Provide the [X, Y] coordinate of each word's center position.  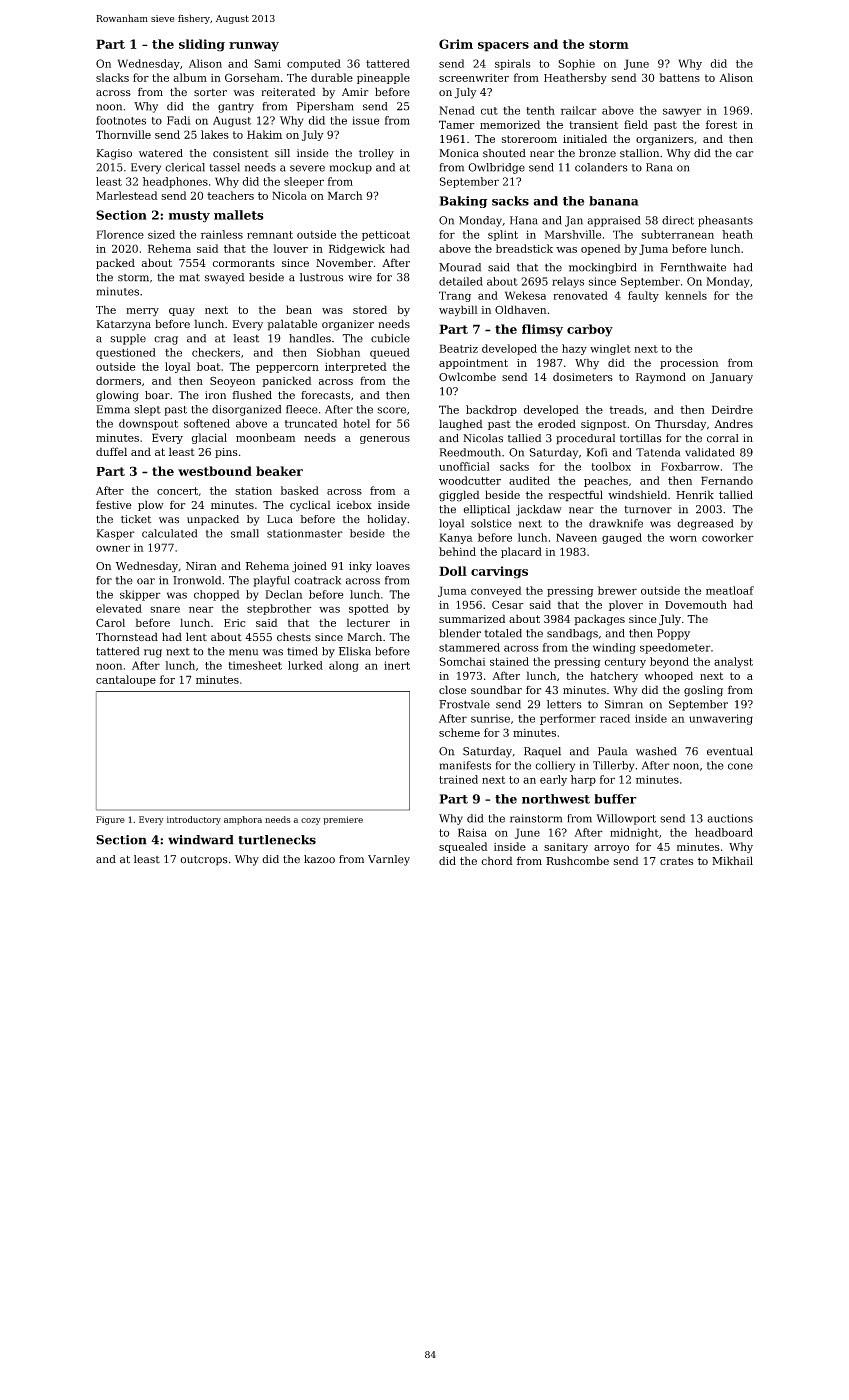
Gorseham [252, 77]
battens [679, 77]
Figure [110, 820]
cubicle [390, 338]
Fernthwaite [693, 267]
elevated [119, 608]
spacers [503, 47]
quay [182, 312]
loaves [393, 565]
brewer [617, 590]
